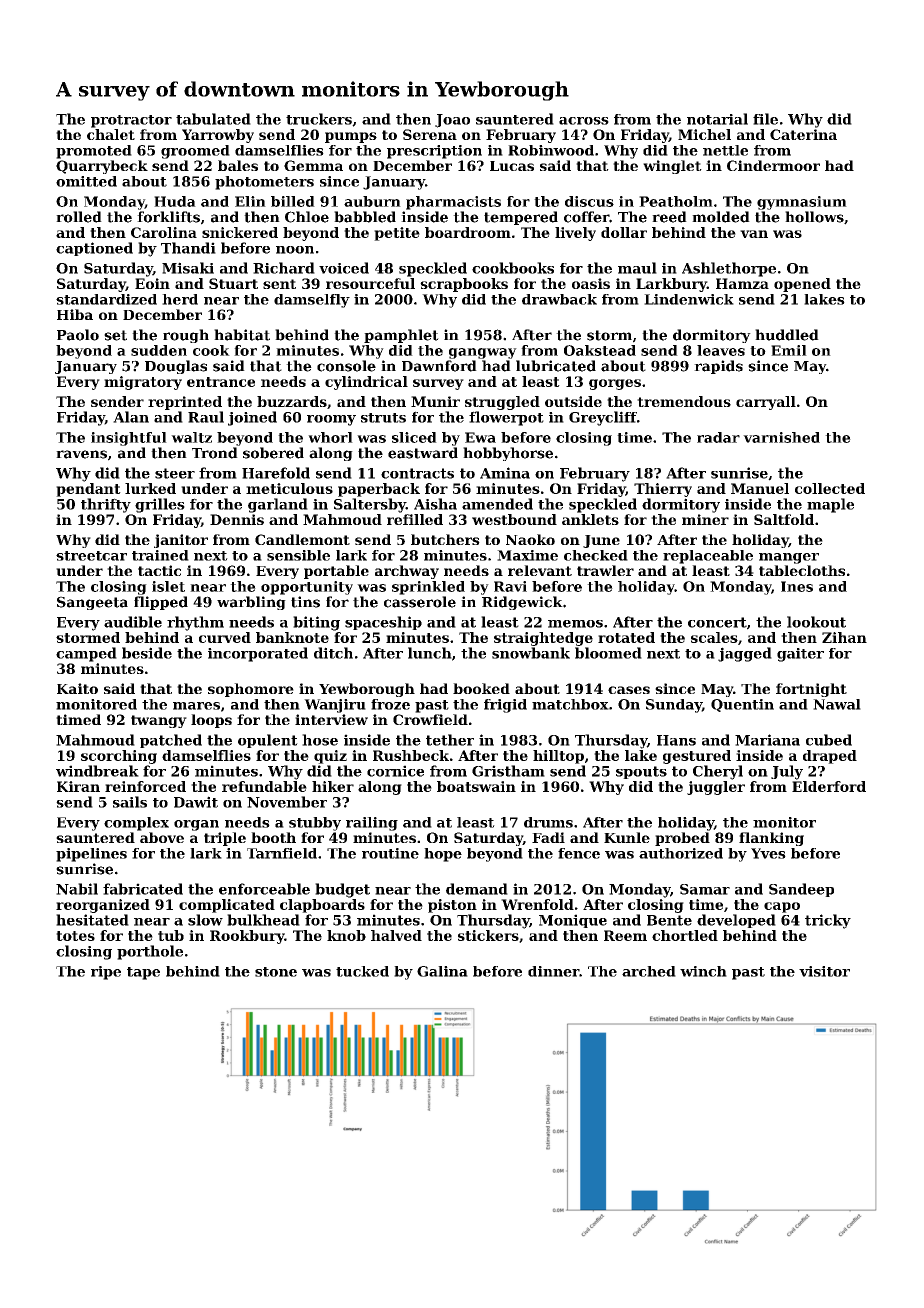 The height and width of the document is (1308, 924). I want to click on triple, so click(225, 839).
